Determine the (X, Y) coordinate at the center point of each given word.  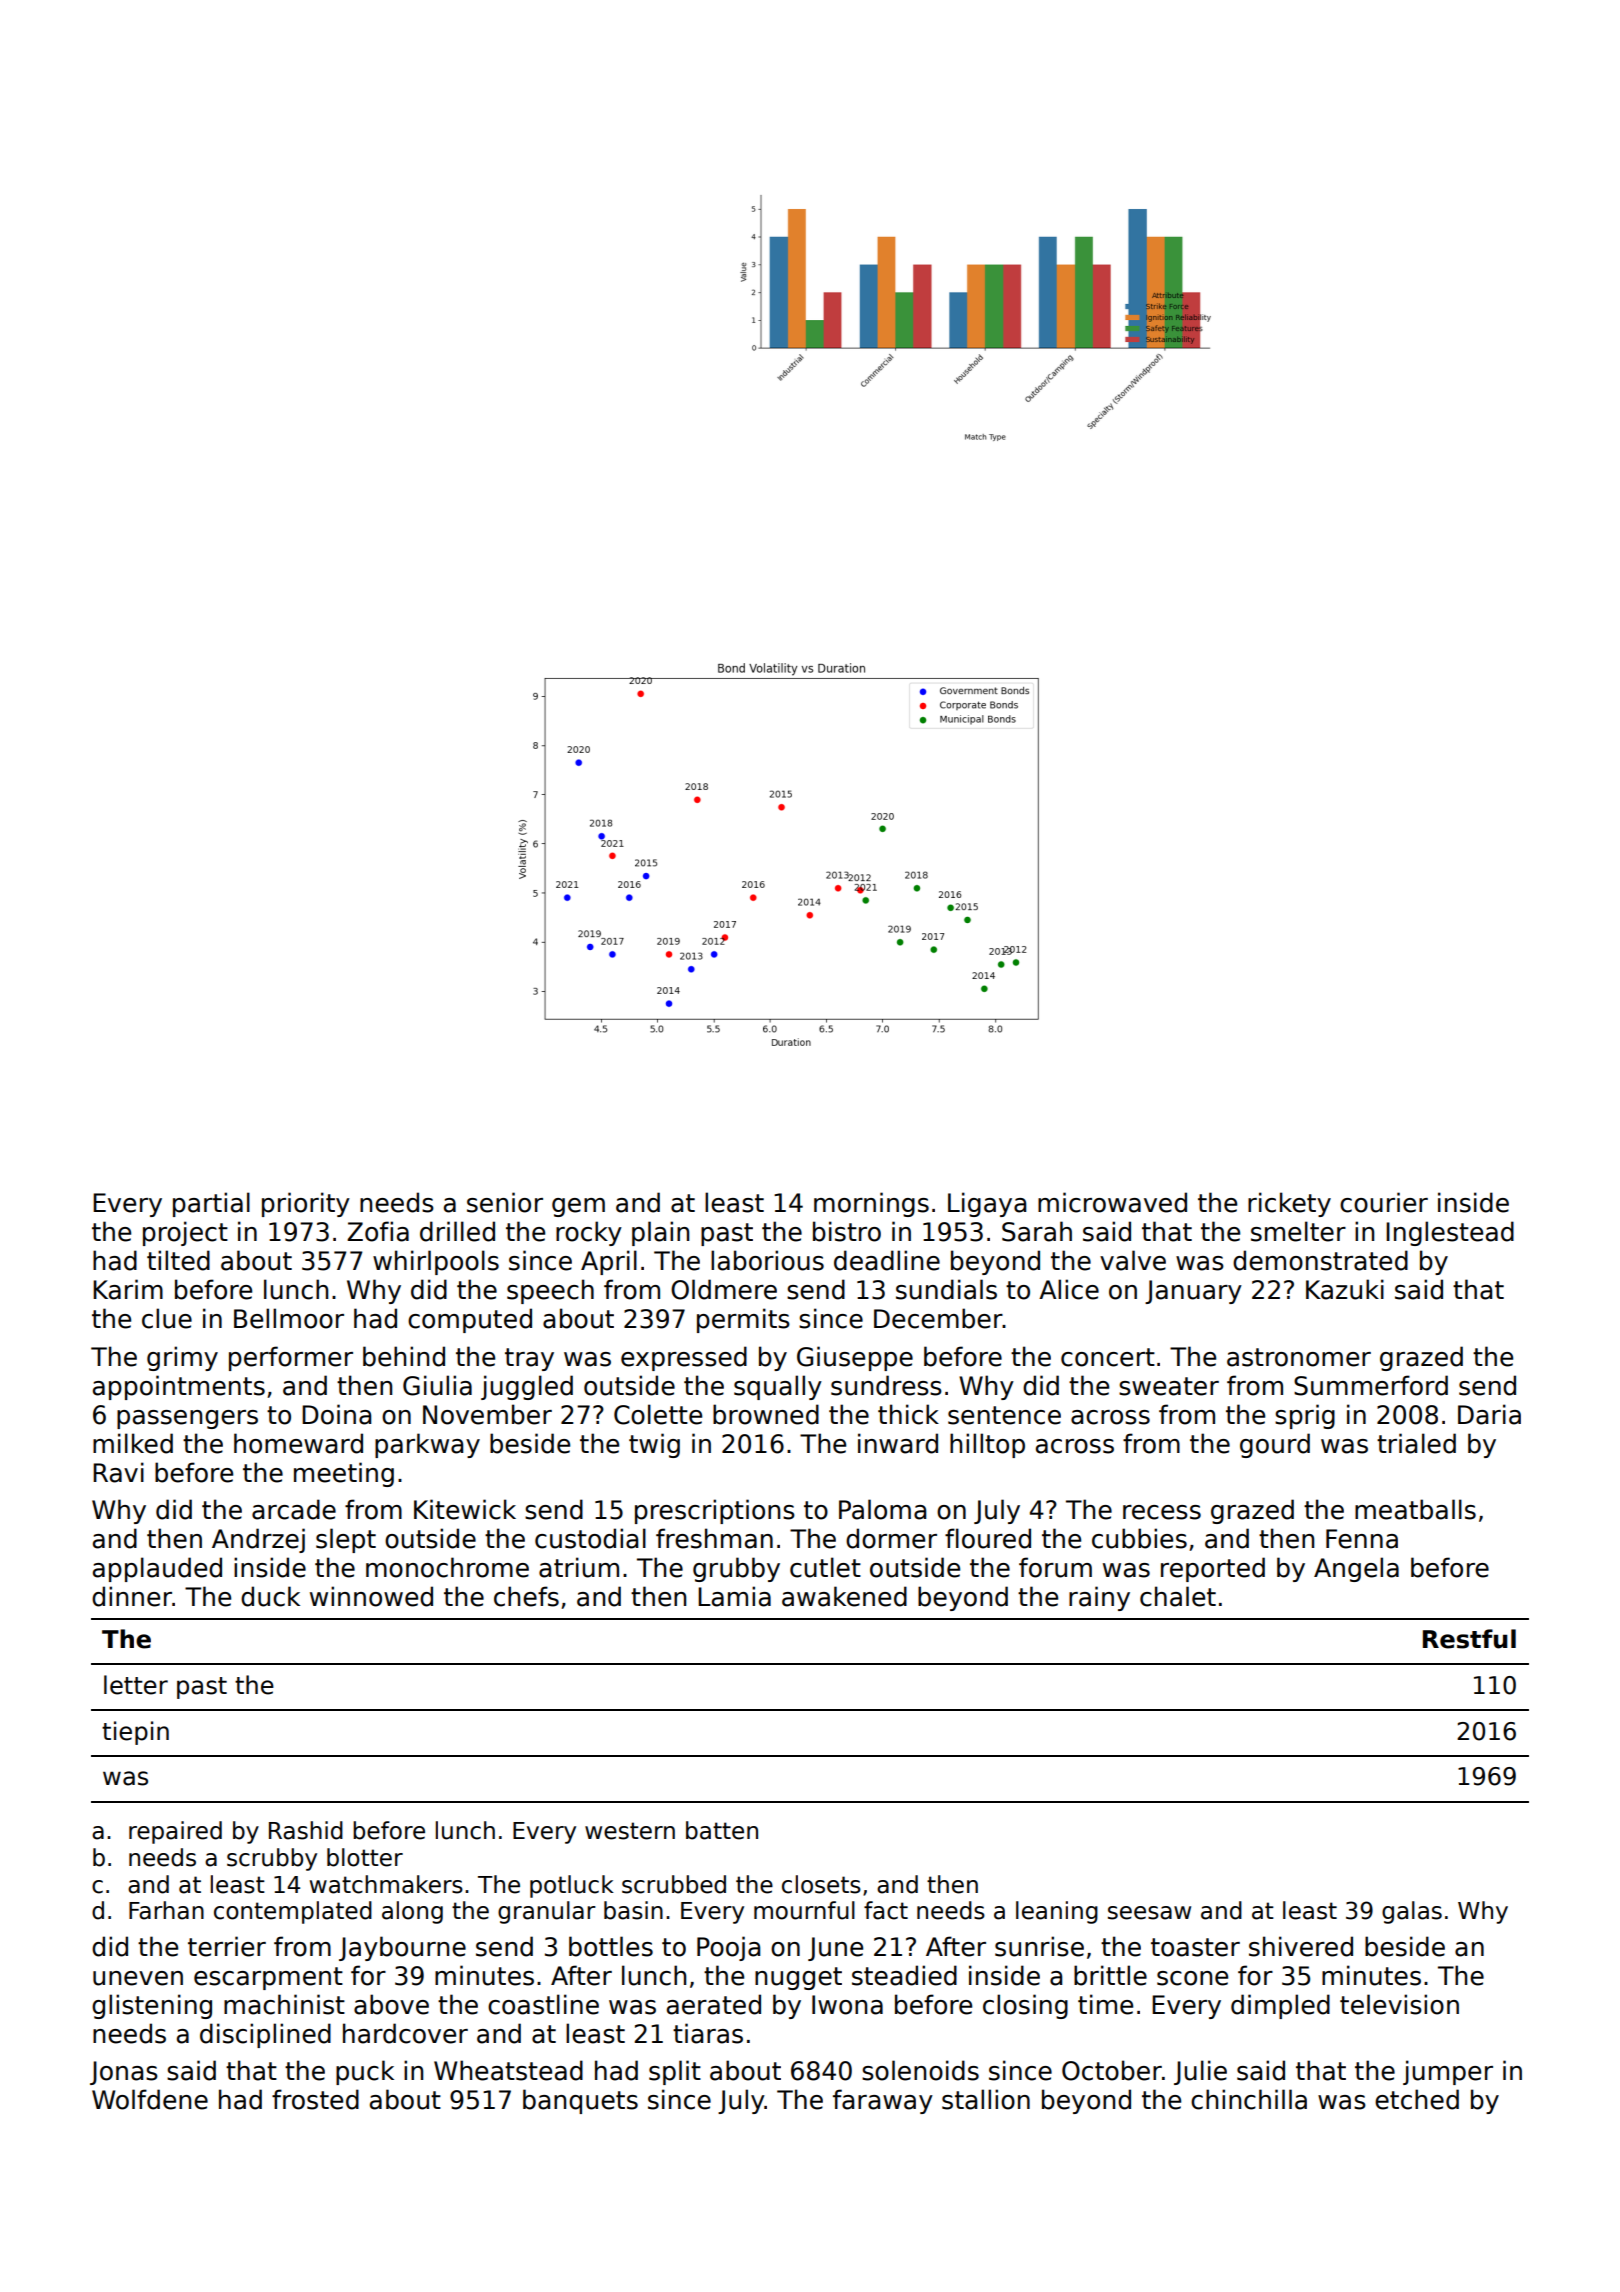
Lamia (734, 1596)
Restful (1469, 1639)
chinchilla (1249, 2099)
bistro (847, 1231)
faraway (883, 2101)
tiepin (135, 1733)
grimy (182, 1358)
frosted (315, 2099)
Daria (1489, 1414)
